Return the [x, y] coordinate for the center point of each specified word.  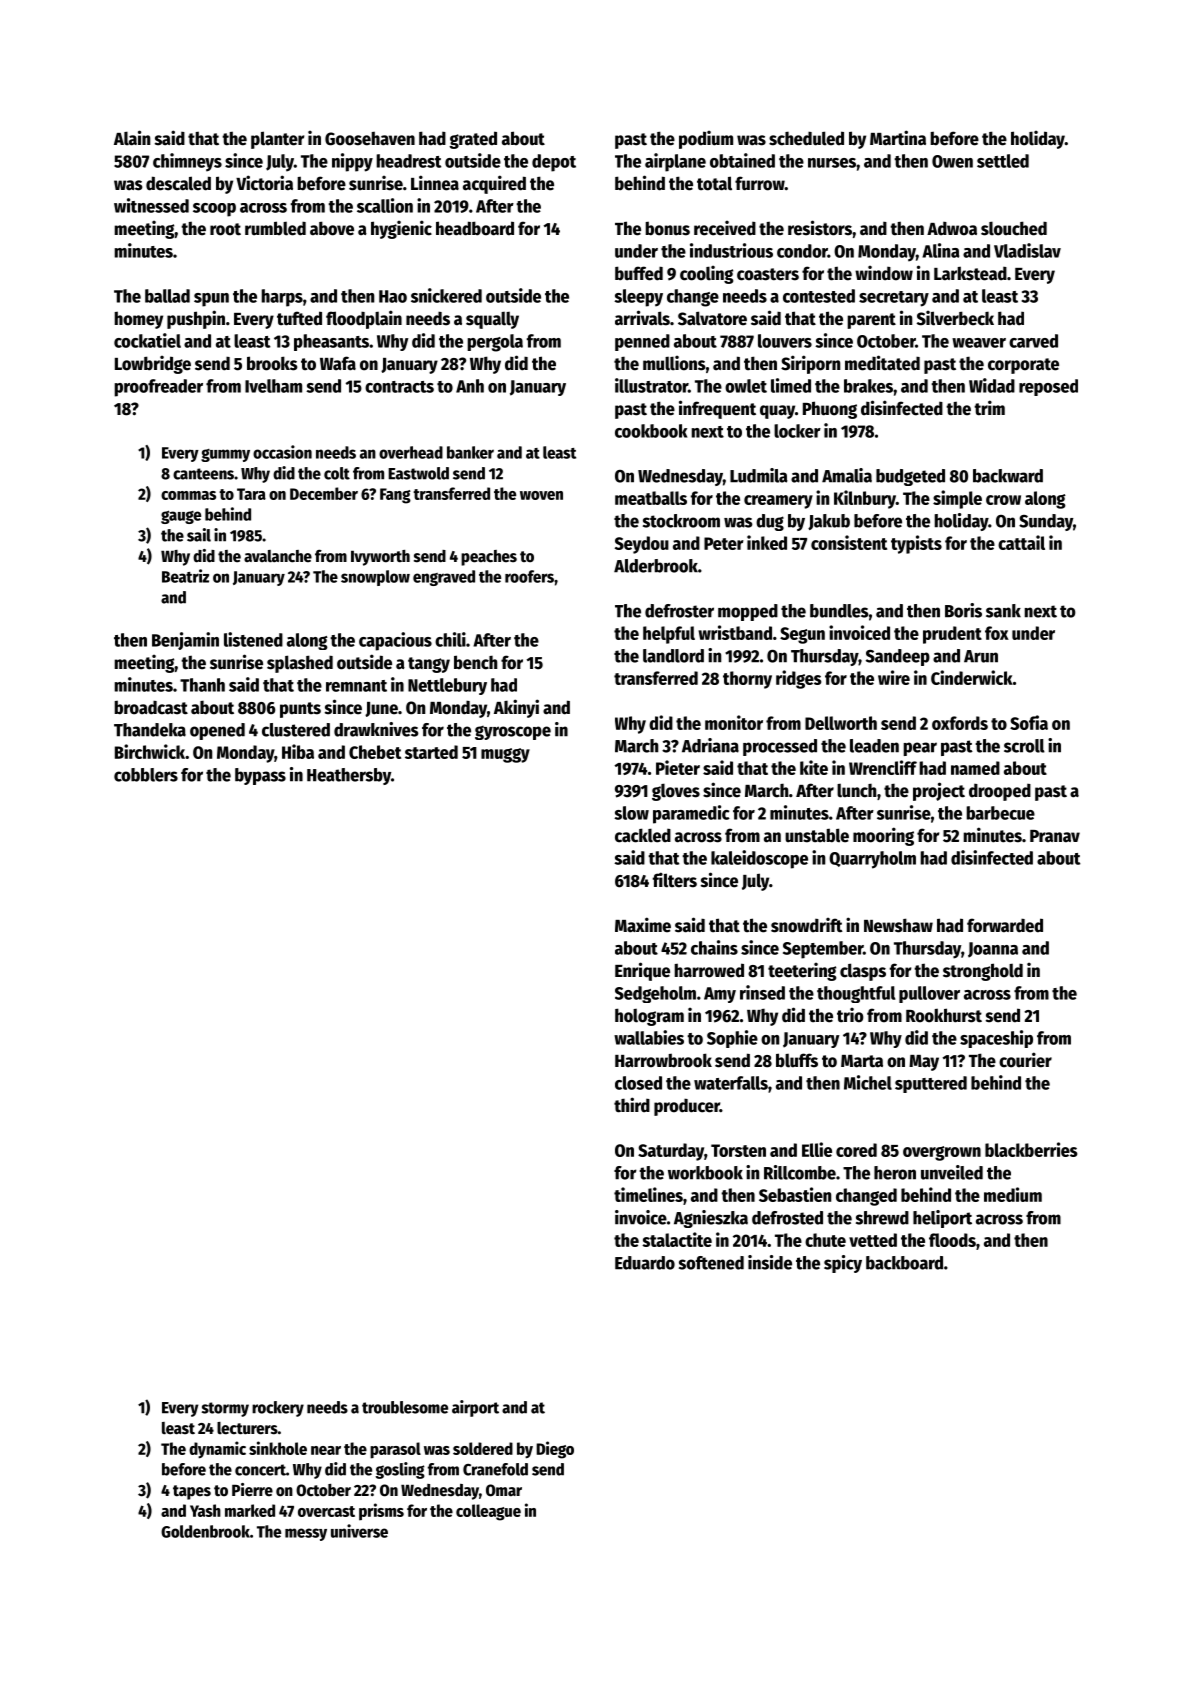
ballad [167, 296]
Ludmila [759, 475]
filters [675, 880]
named [975, 768]
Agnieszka [711, 1219]
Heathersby [349, 776]
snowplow [375, 578]
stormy [225, 1409]
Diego [555, 1450]
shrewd [882, 1218]
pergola [495, 343]
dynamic [217, 1450]
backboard [904, 1263]
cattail [1021, 542]
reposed [1048, 387]
